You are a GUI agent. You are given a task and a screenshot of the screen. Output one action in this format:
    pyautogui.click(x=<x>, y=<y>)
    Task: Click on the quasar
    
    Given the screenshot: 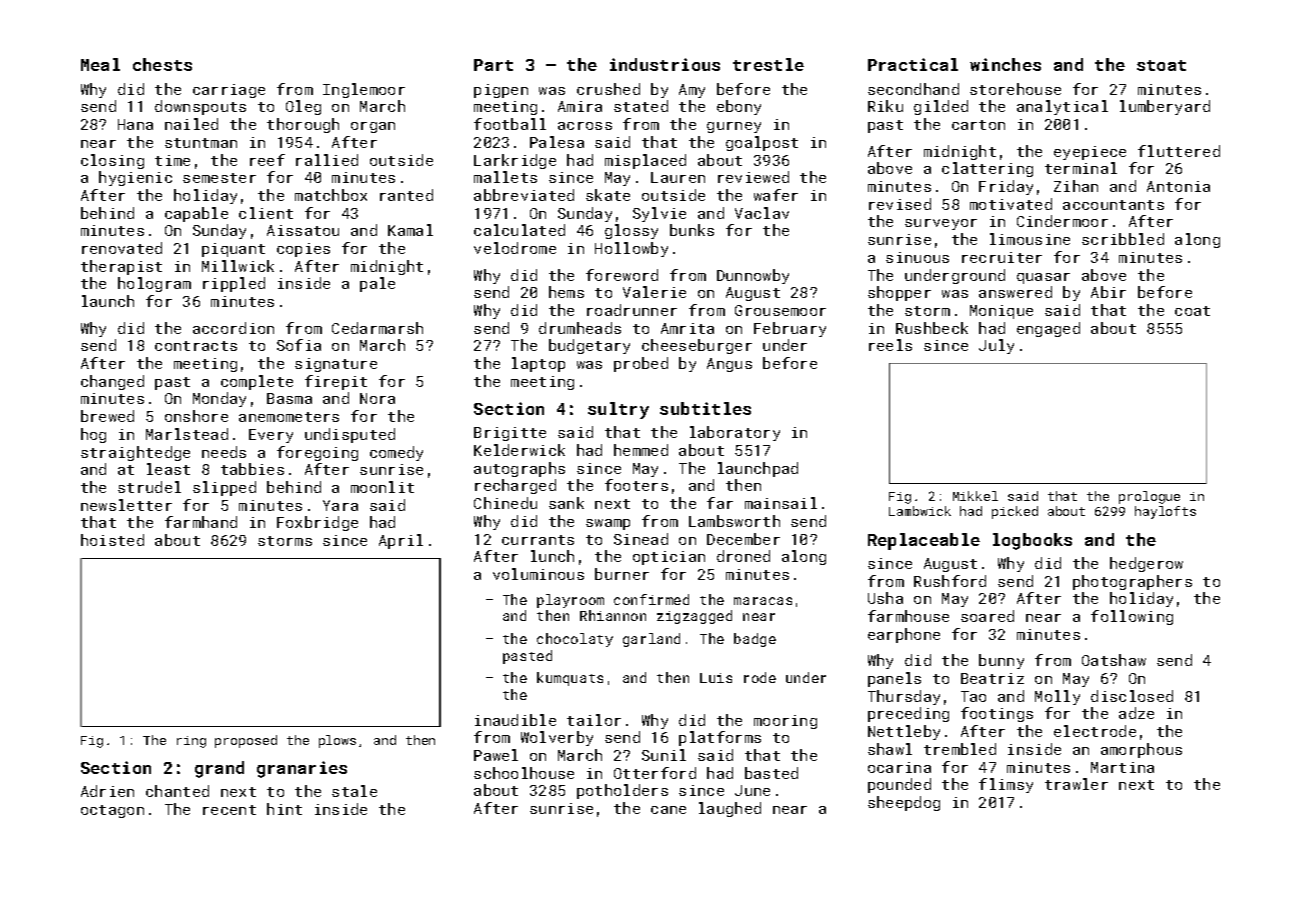 What is the action you would take?
    pyautogui.click(x=1043, y=278)
